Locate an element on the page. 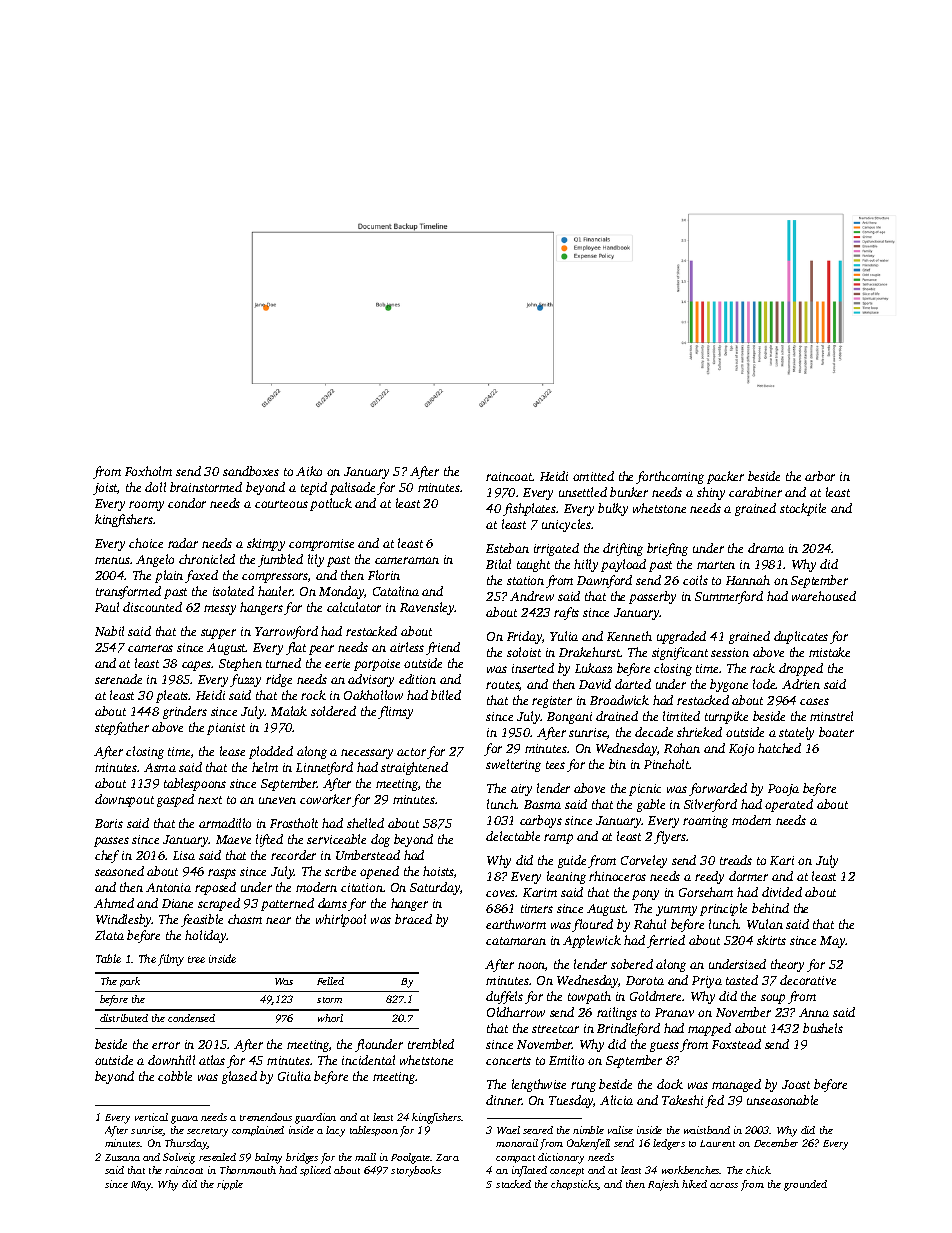 This document has height=1233, width=952. Umberstead is located at coordinates (368, 855).
